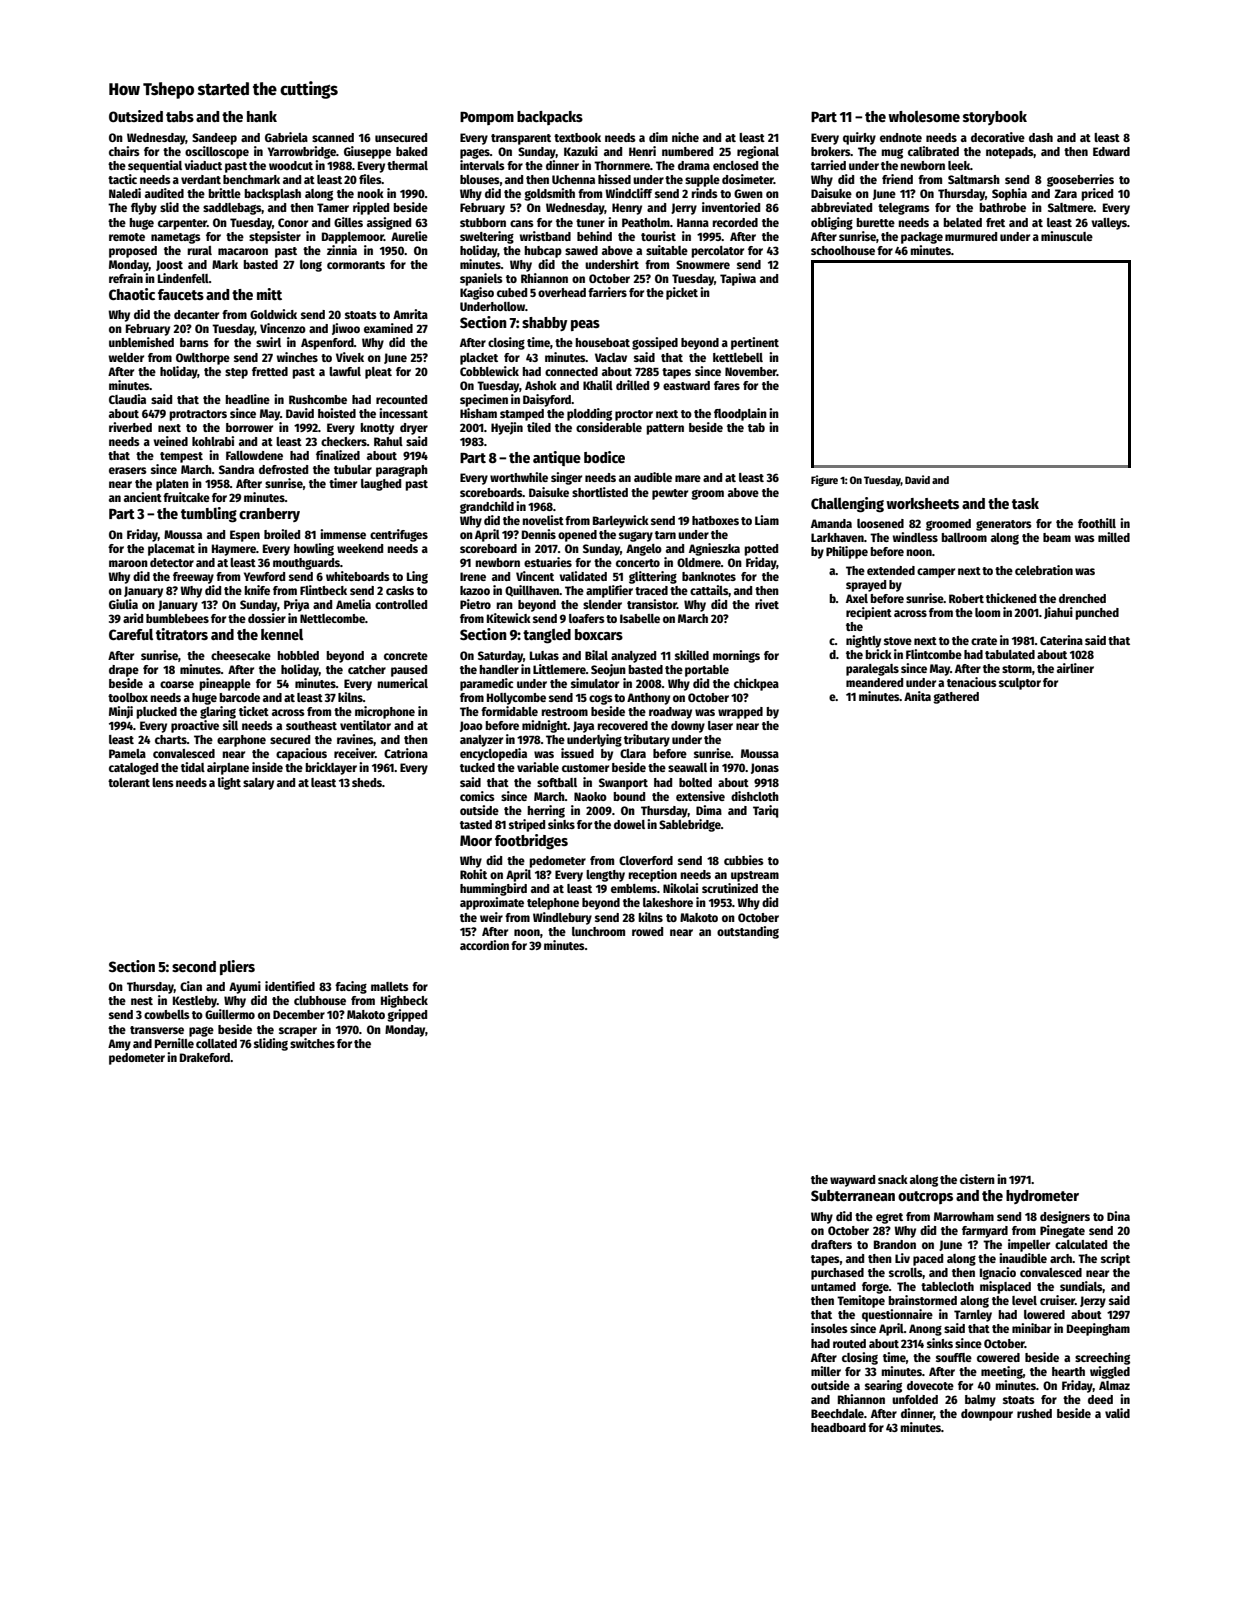 This document has width=1239, height=1604. I want to click on rowed, so click(647, 931).
